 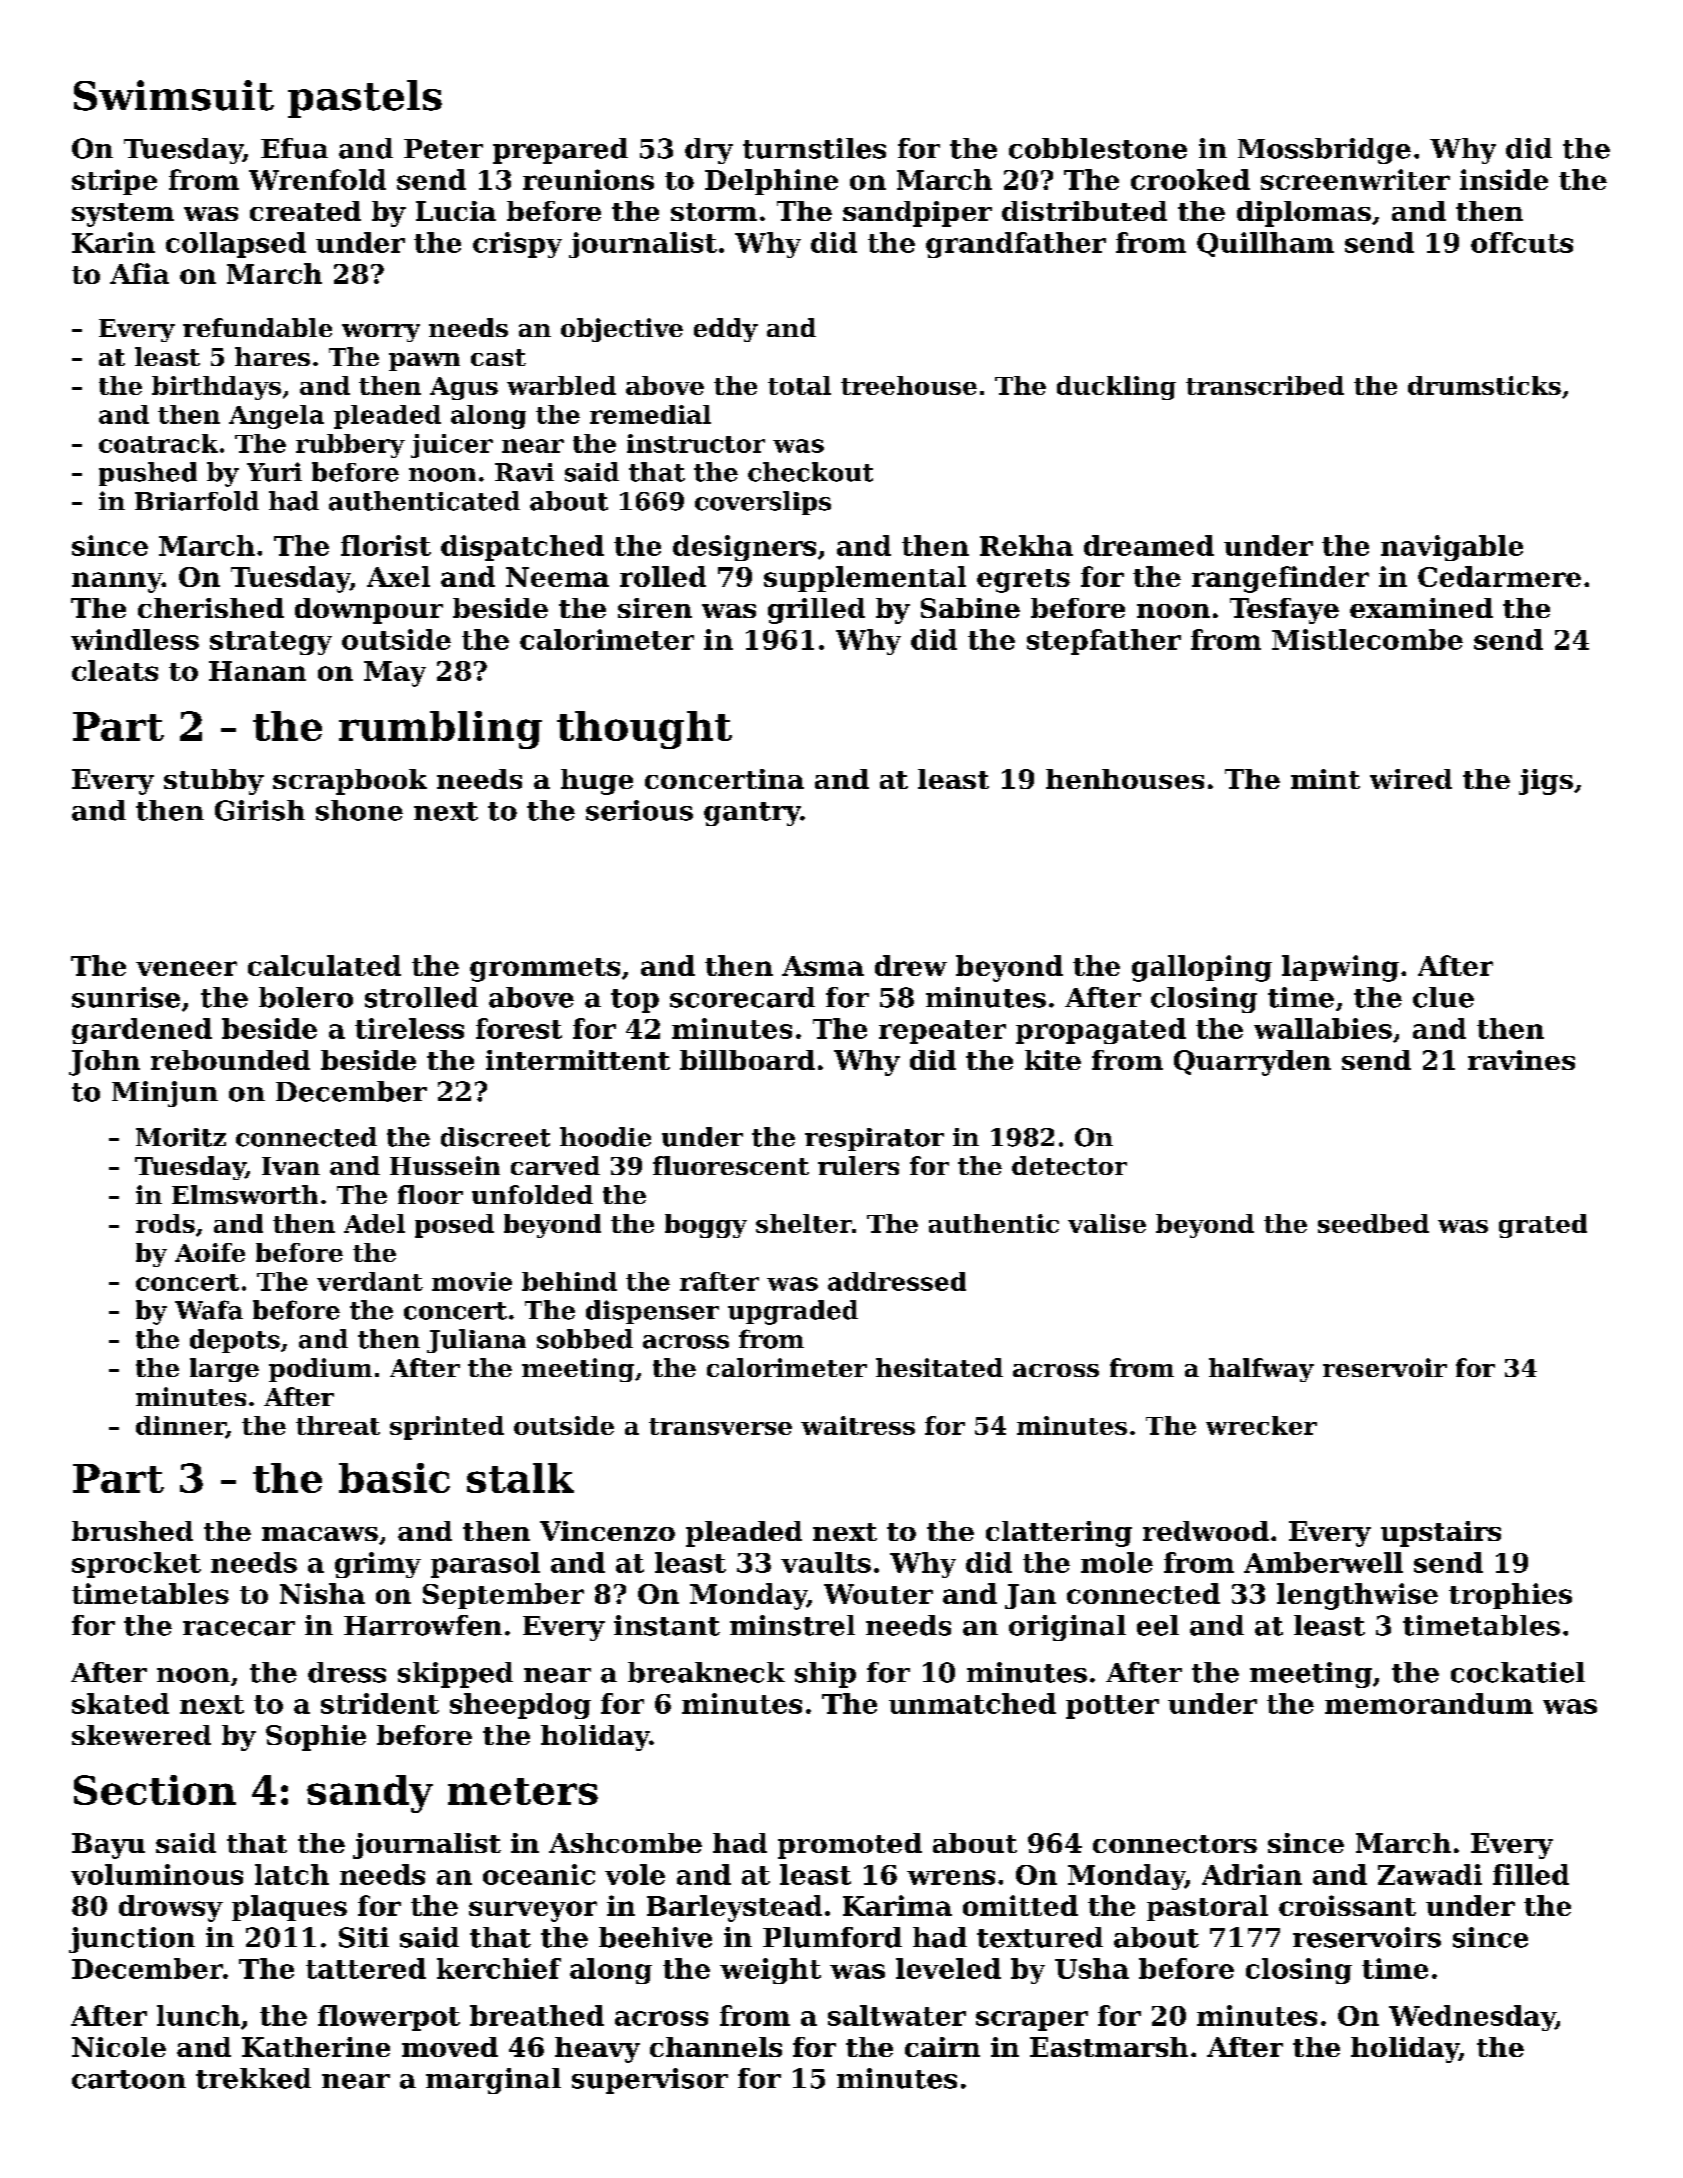 I want to click on veneer, so click(x=186, y=968).
